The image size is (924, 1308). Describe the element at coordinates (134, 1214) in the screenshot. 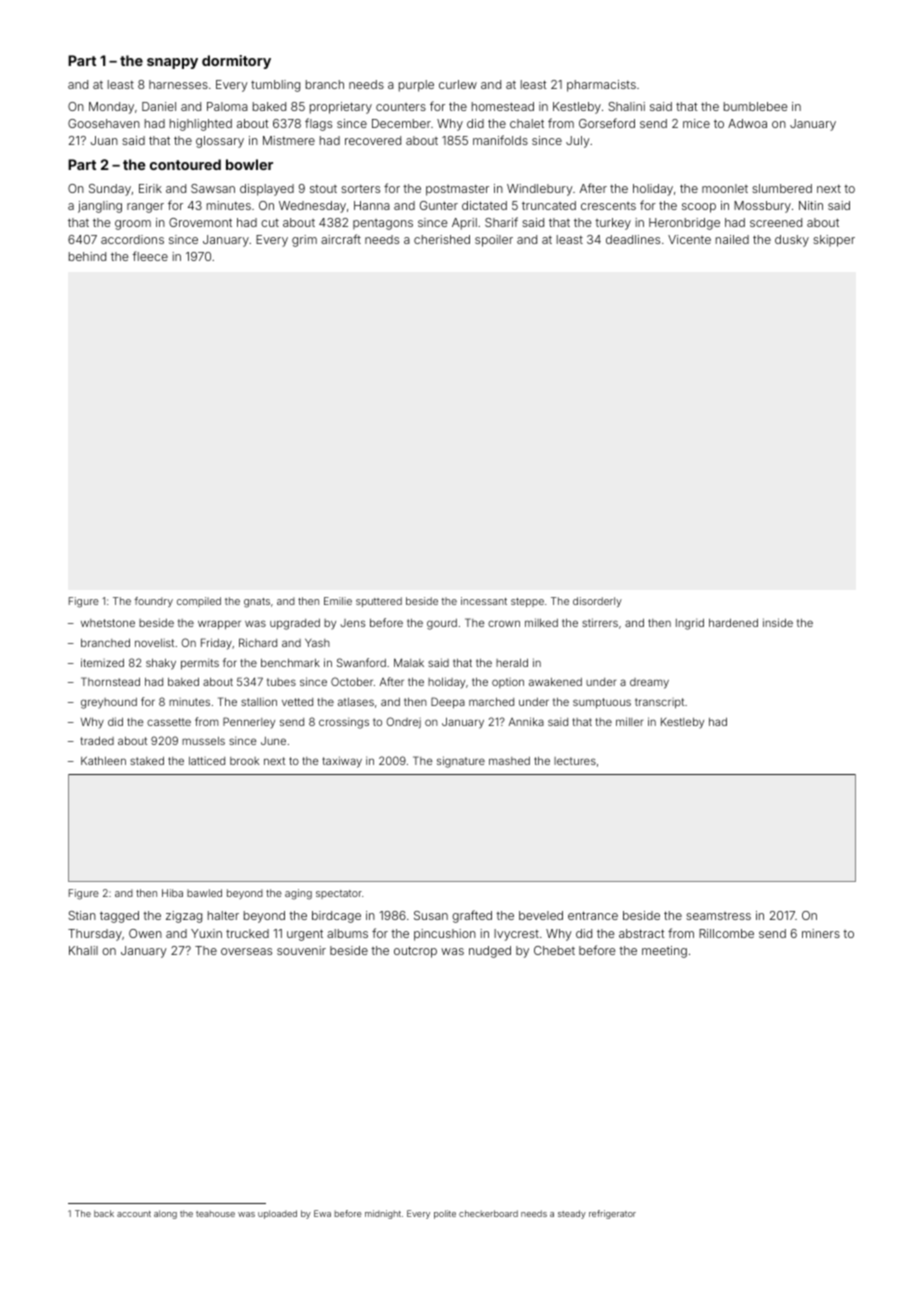

I see `account` at that location.
